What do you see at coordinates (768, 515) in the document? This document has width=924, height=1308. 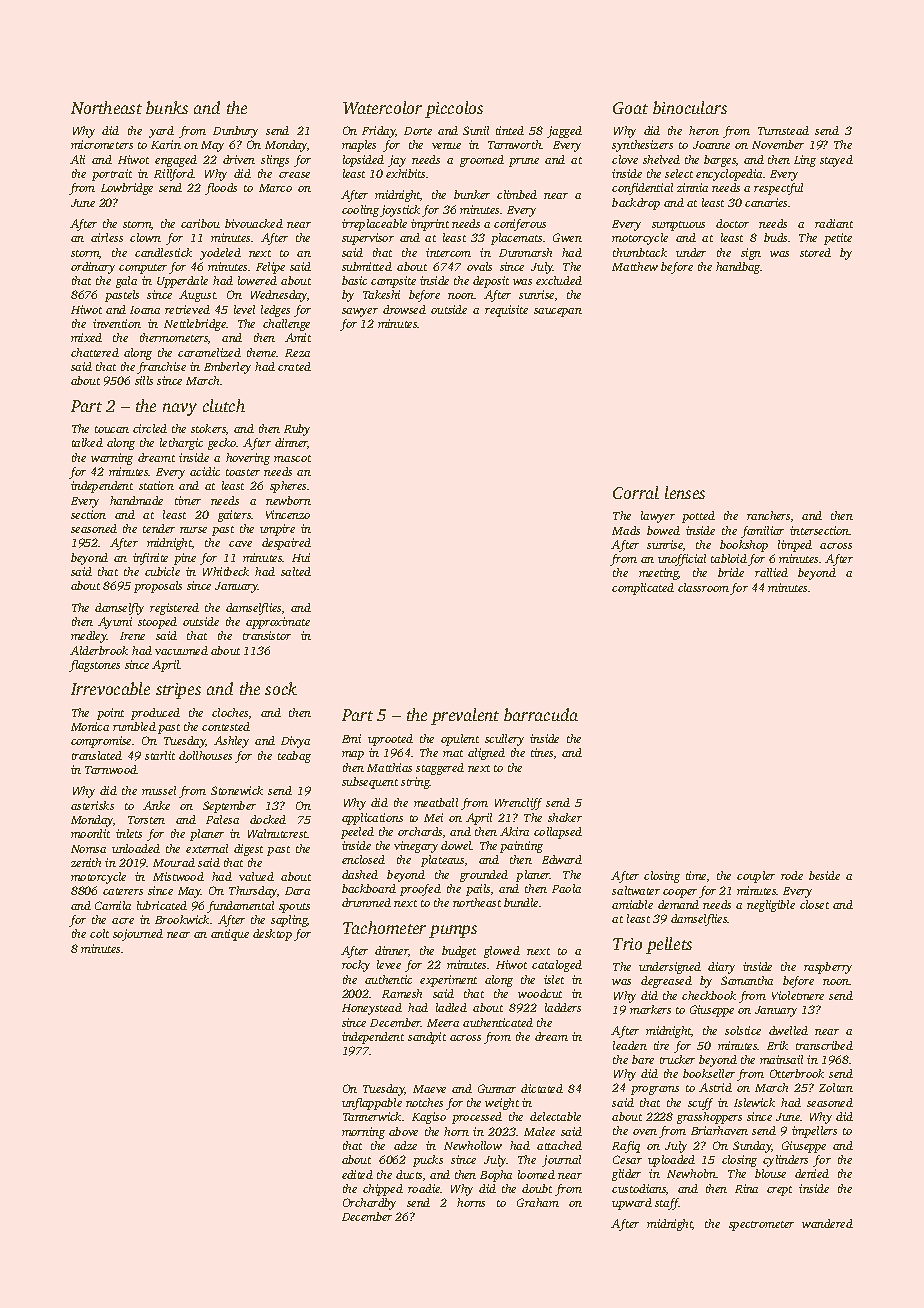 I see `ranchers` at bounding box center [768, 515].
